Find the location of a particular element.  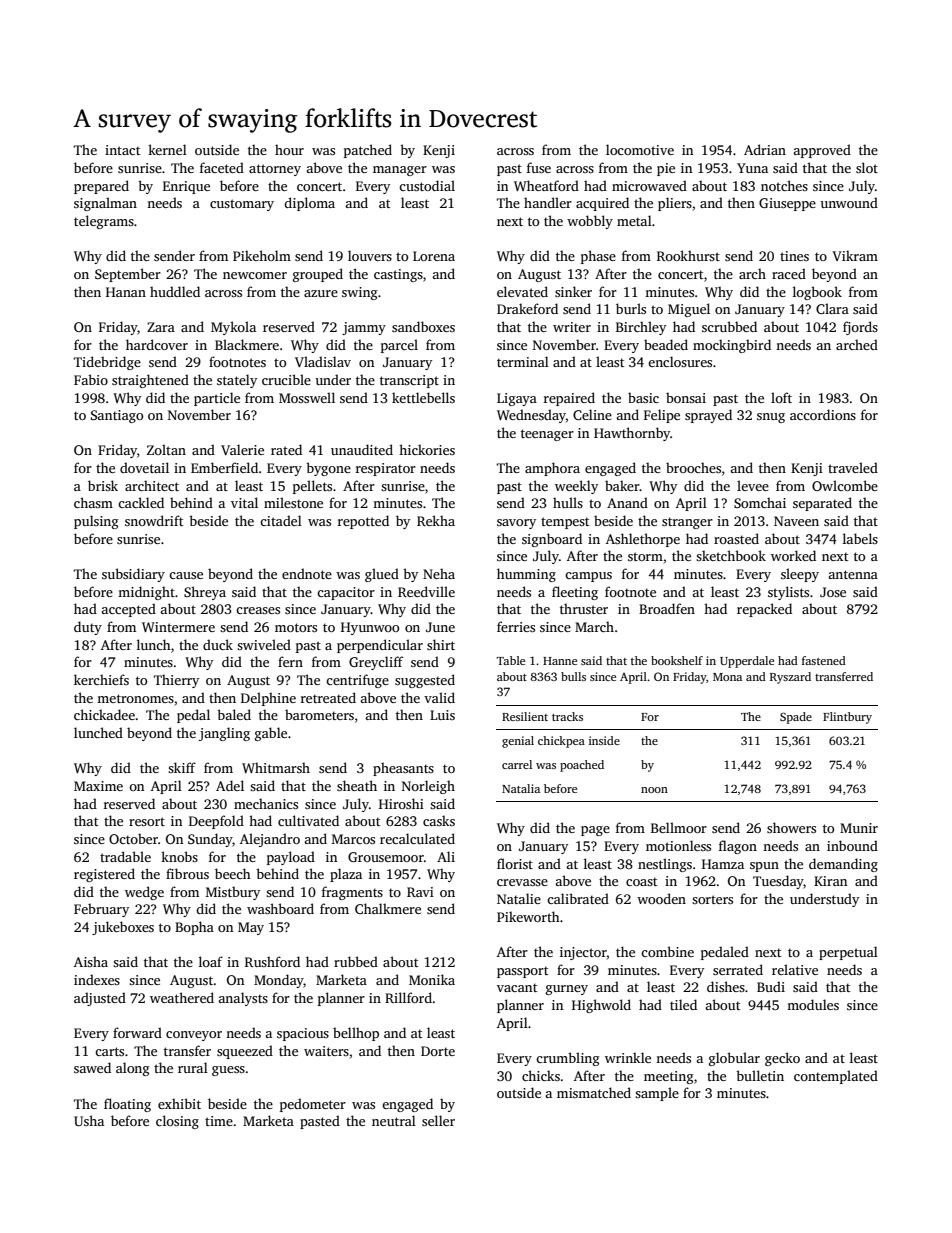

beech is located at coordinates (233, 873).
